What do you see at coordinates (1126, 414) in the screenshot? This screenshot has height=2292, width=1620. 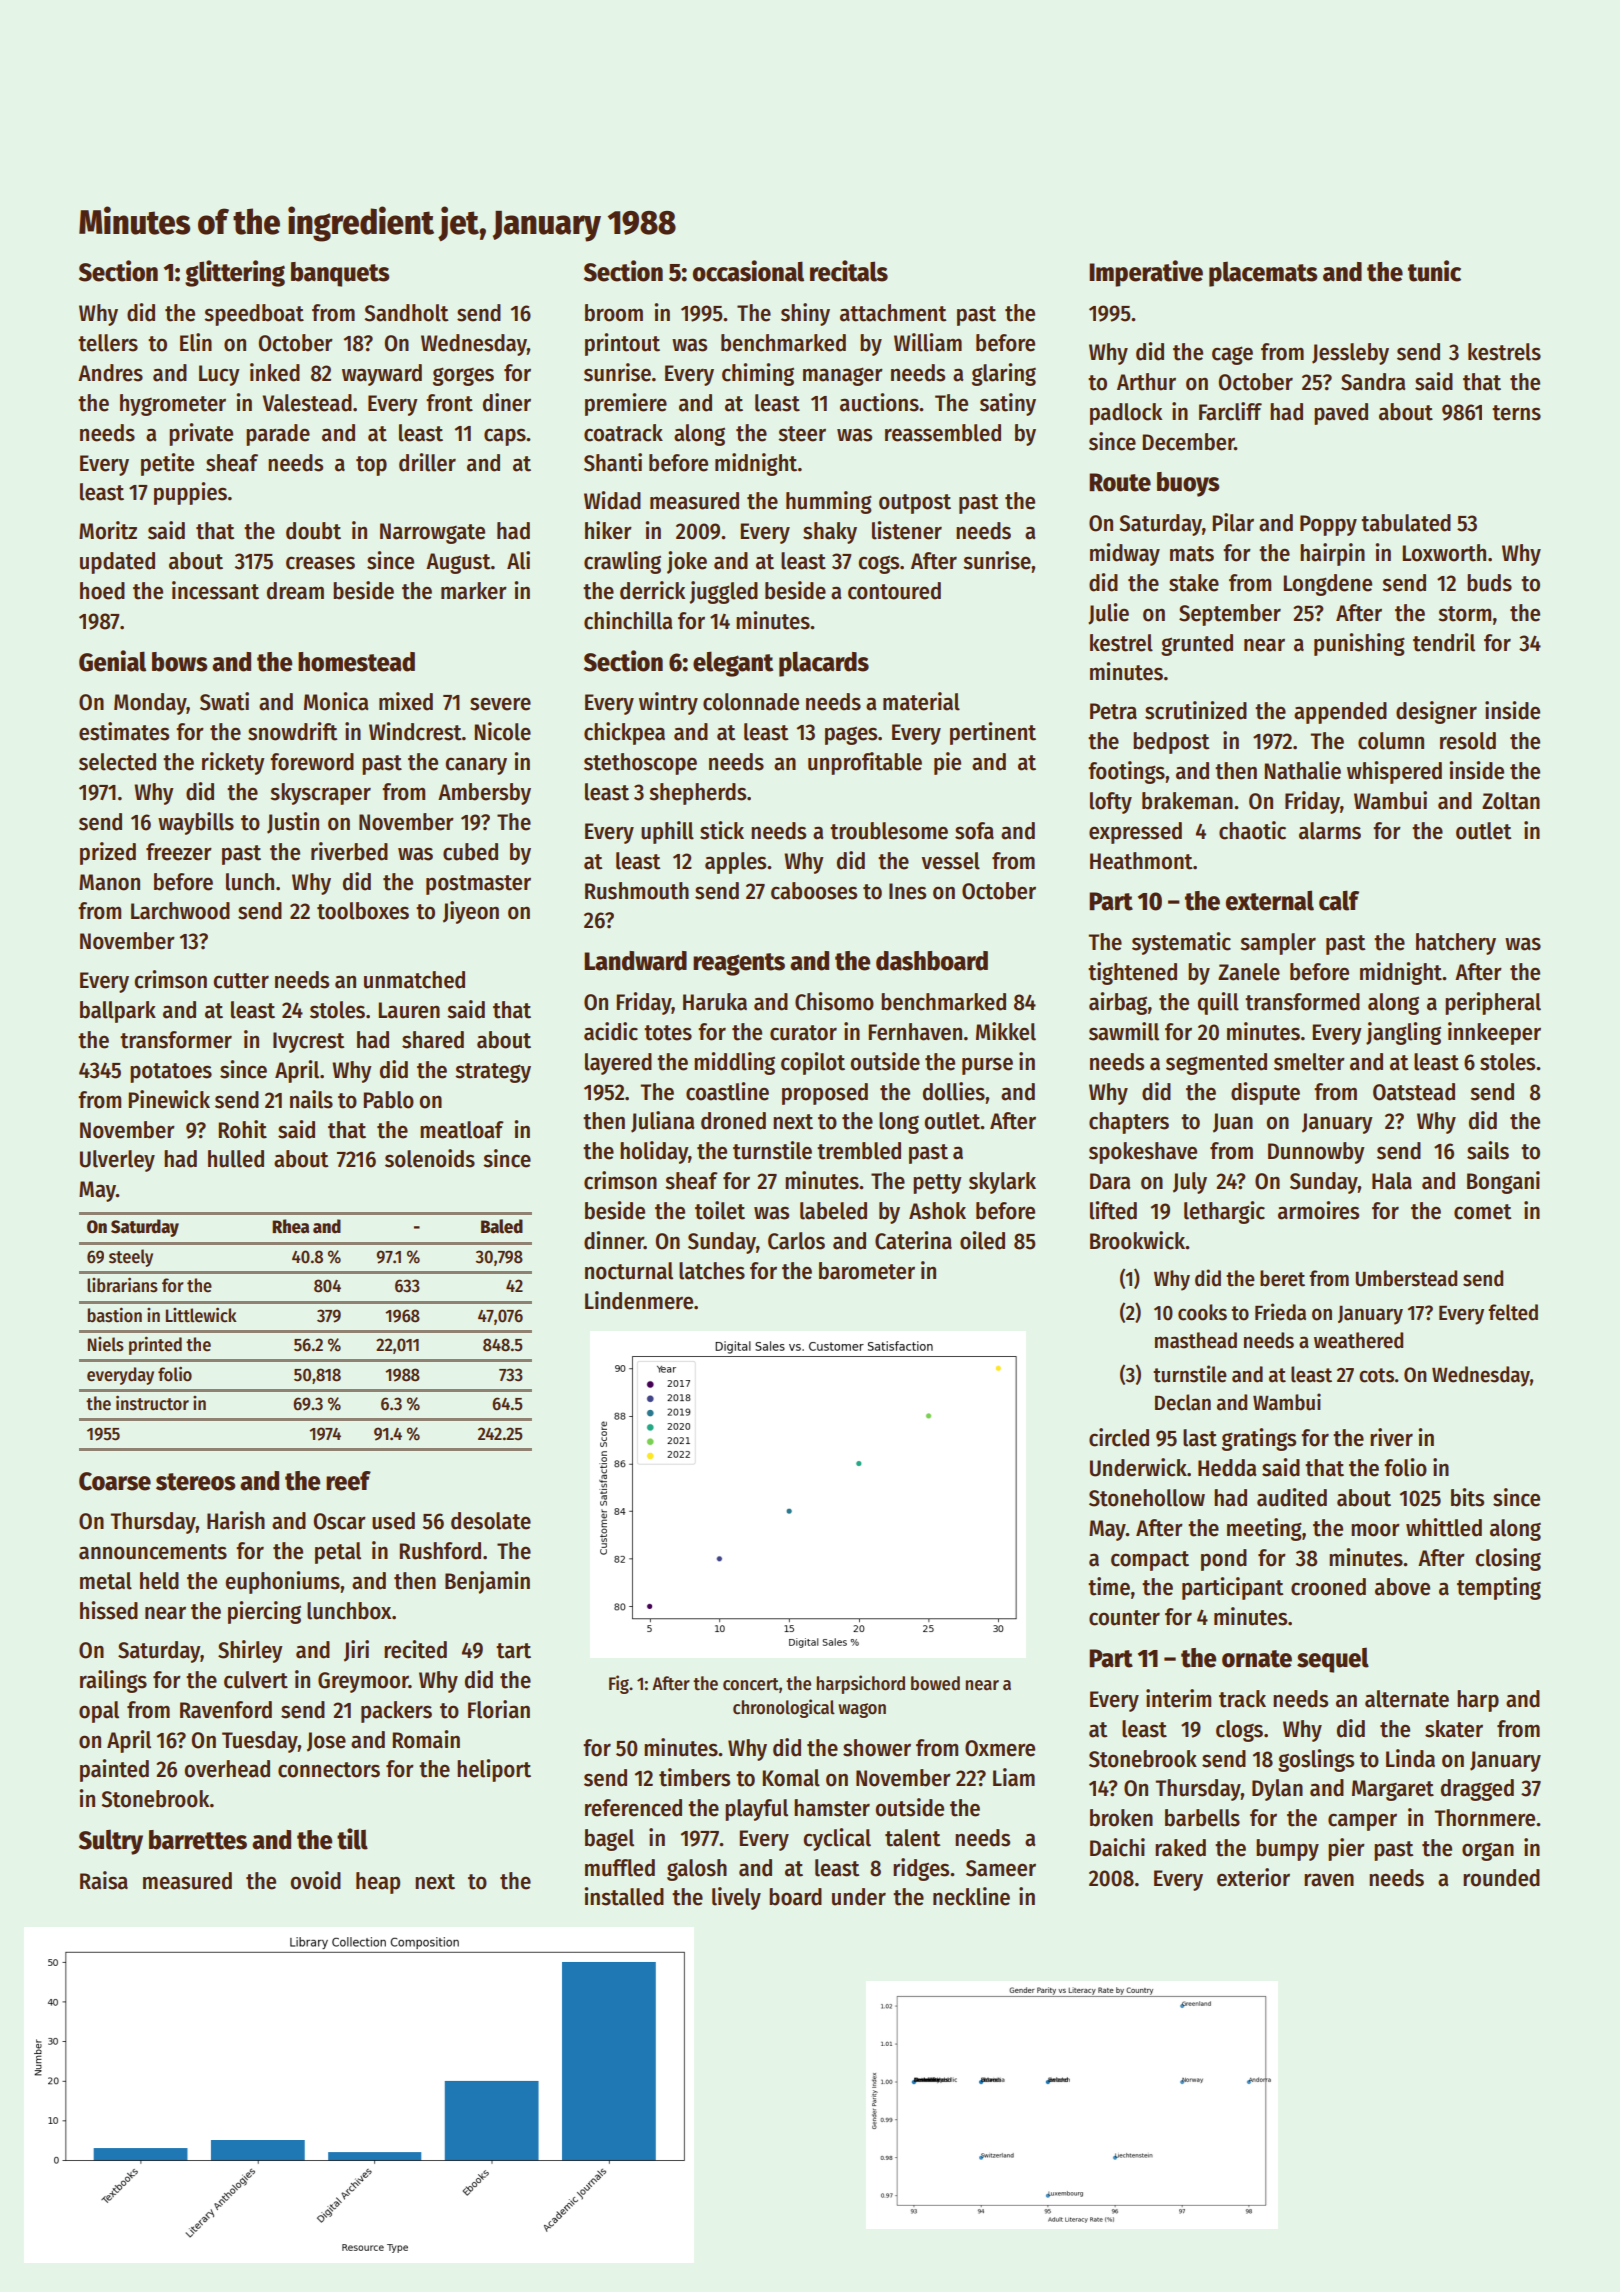 I see `padlock` at bounding box center [1126, 414].
